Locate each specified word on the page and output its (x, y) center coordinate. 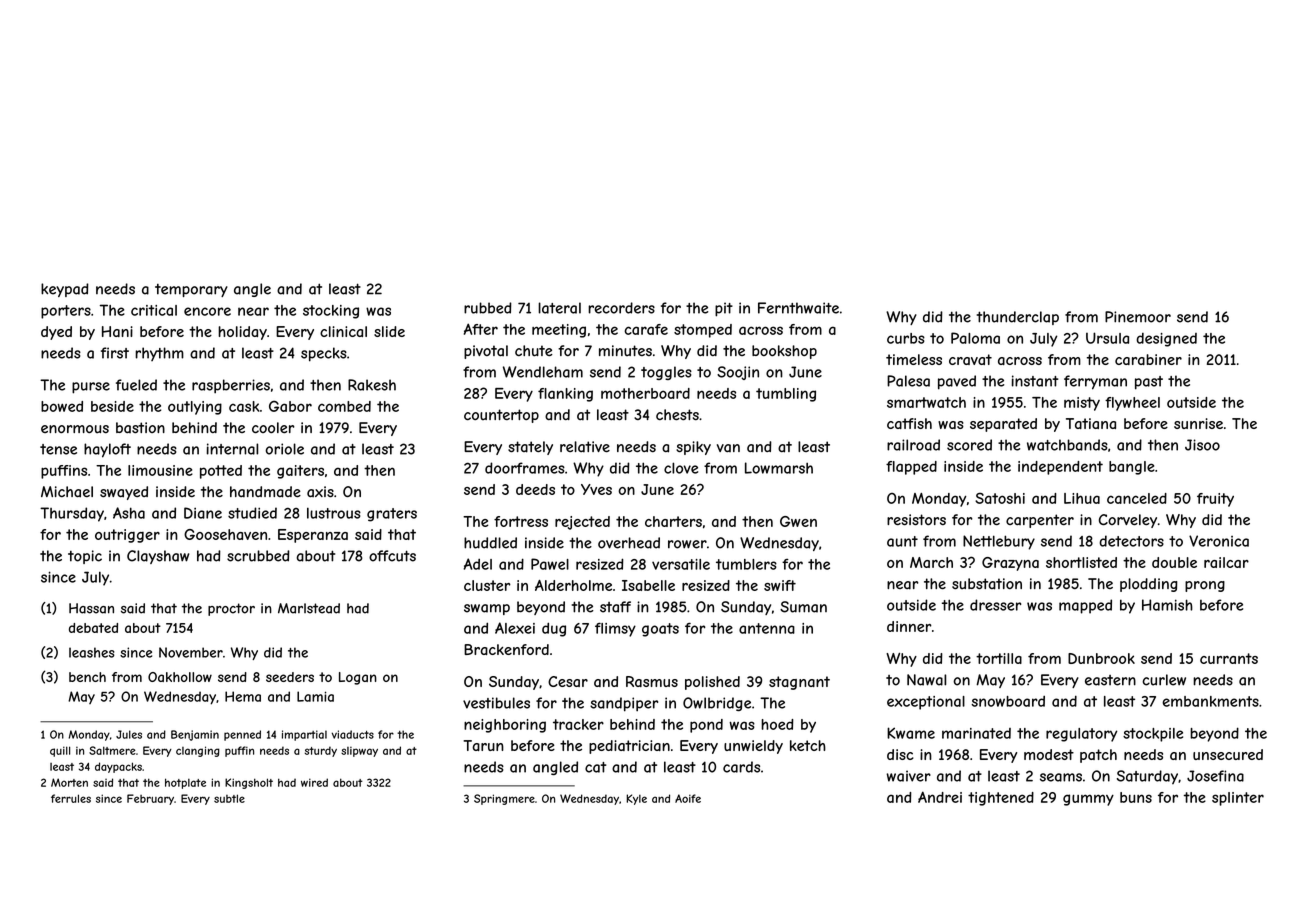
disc (900, 754)
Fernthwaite (798, 308)
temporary (191, 290)
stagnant (799, 683)
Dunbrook (1101, 658)
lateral (559, 308)
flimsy (615, 629)
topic (85, 557)
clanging (198, 751)
